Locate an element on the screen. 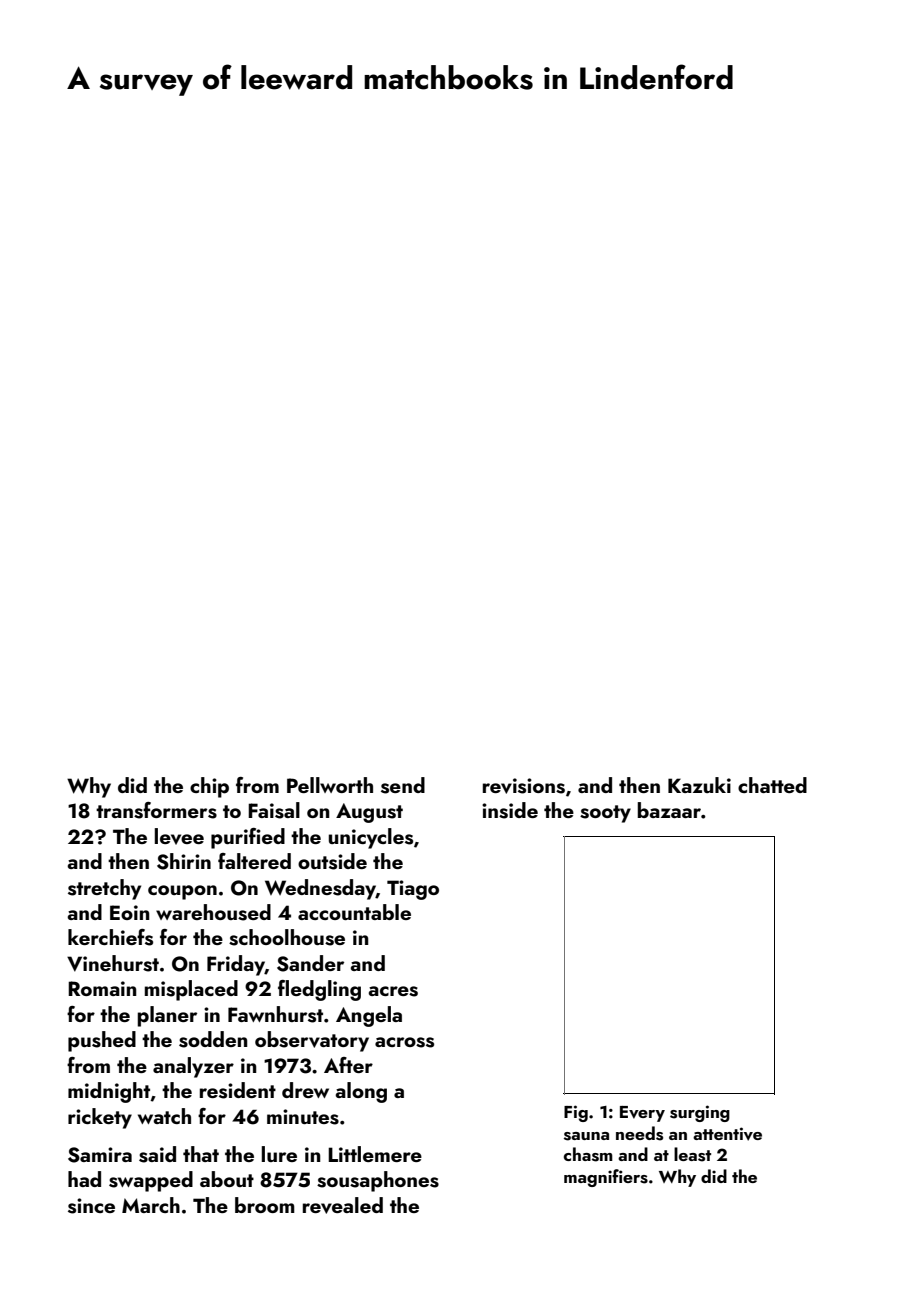 The height and width of the screenshot is (1311, 924). since is located at coordinates (91, 1206).
